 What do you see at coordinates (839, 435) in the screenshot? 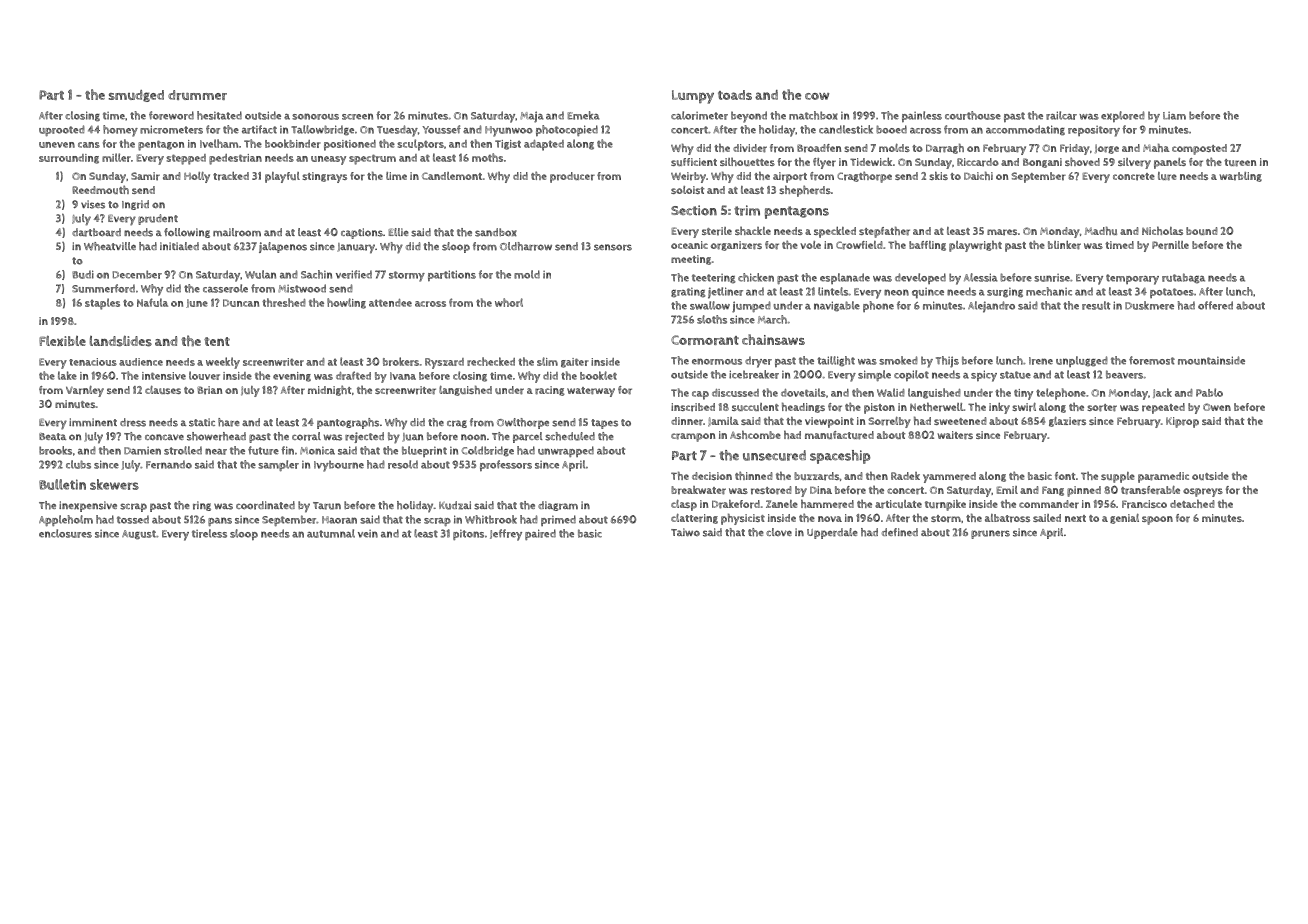
I see `manufactured` at bounding box center [839, 435].
